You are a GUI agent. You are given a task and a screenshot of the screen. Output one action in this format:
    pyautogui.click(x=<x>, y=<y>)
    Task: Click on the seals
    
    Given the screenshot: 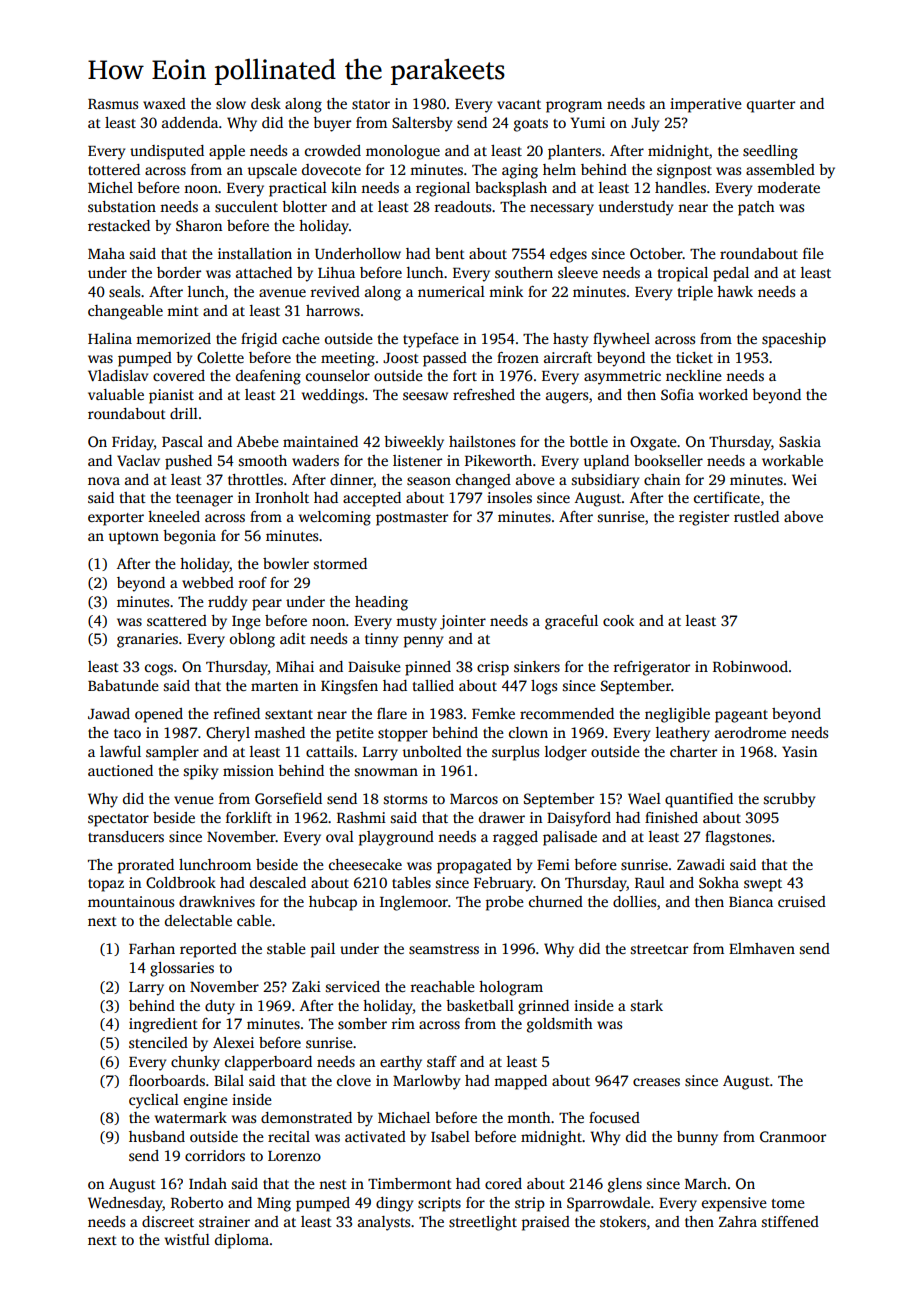 What is the action you would take?
    pyautogui.click(x=124, y=291)
